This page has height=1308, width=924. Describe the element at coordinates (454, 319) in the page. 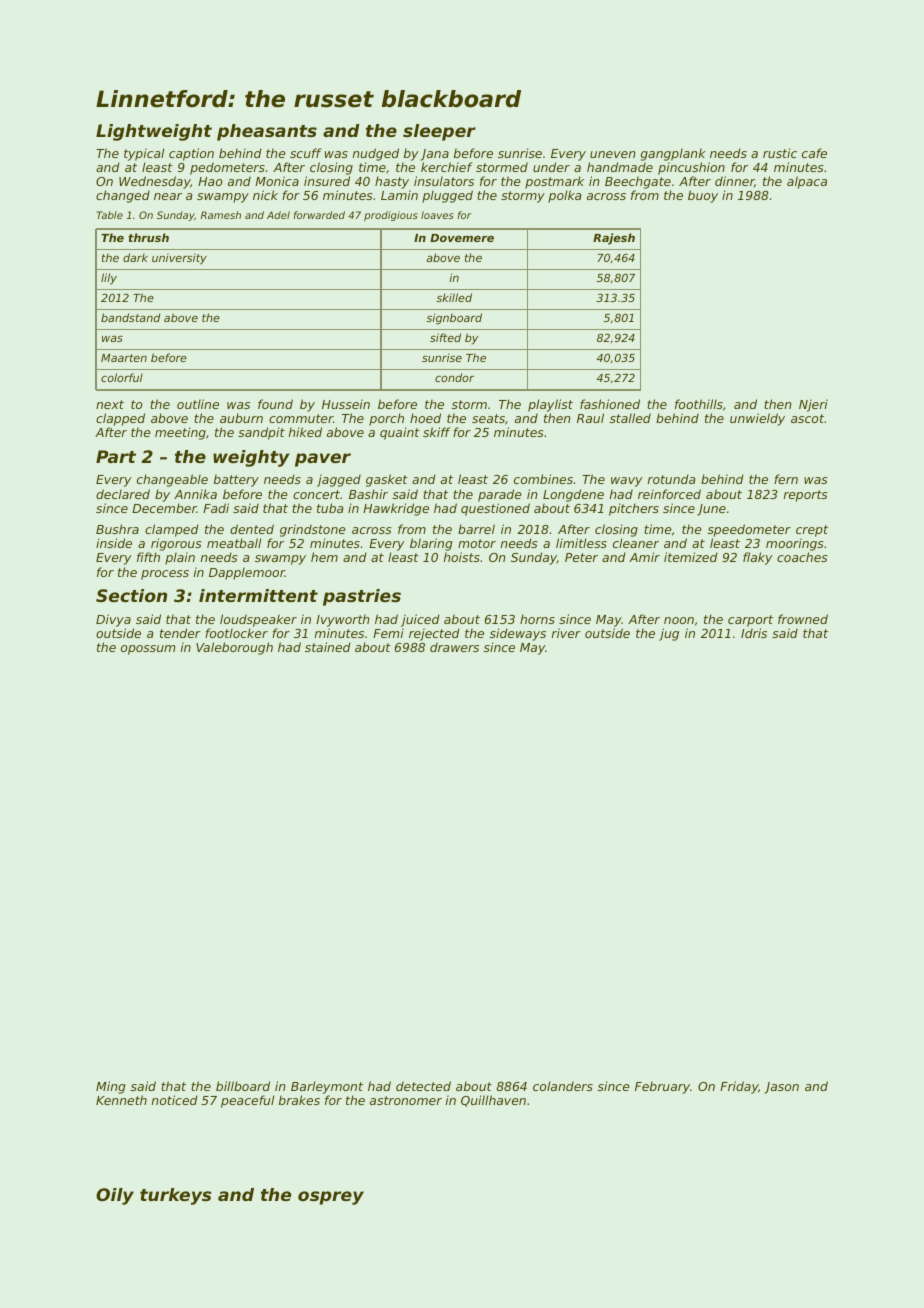

I see `signboard` at that location.
